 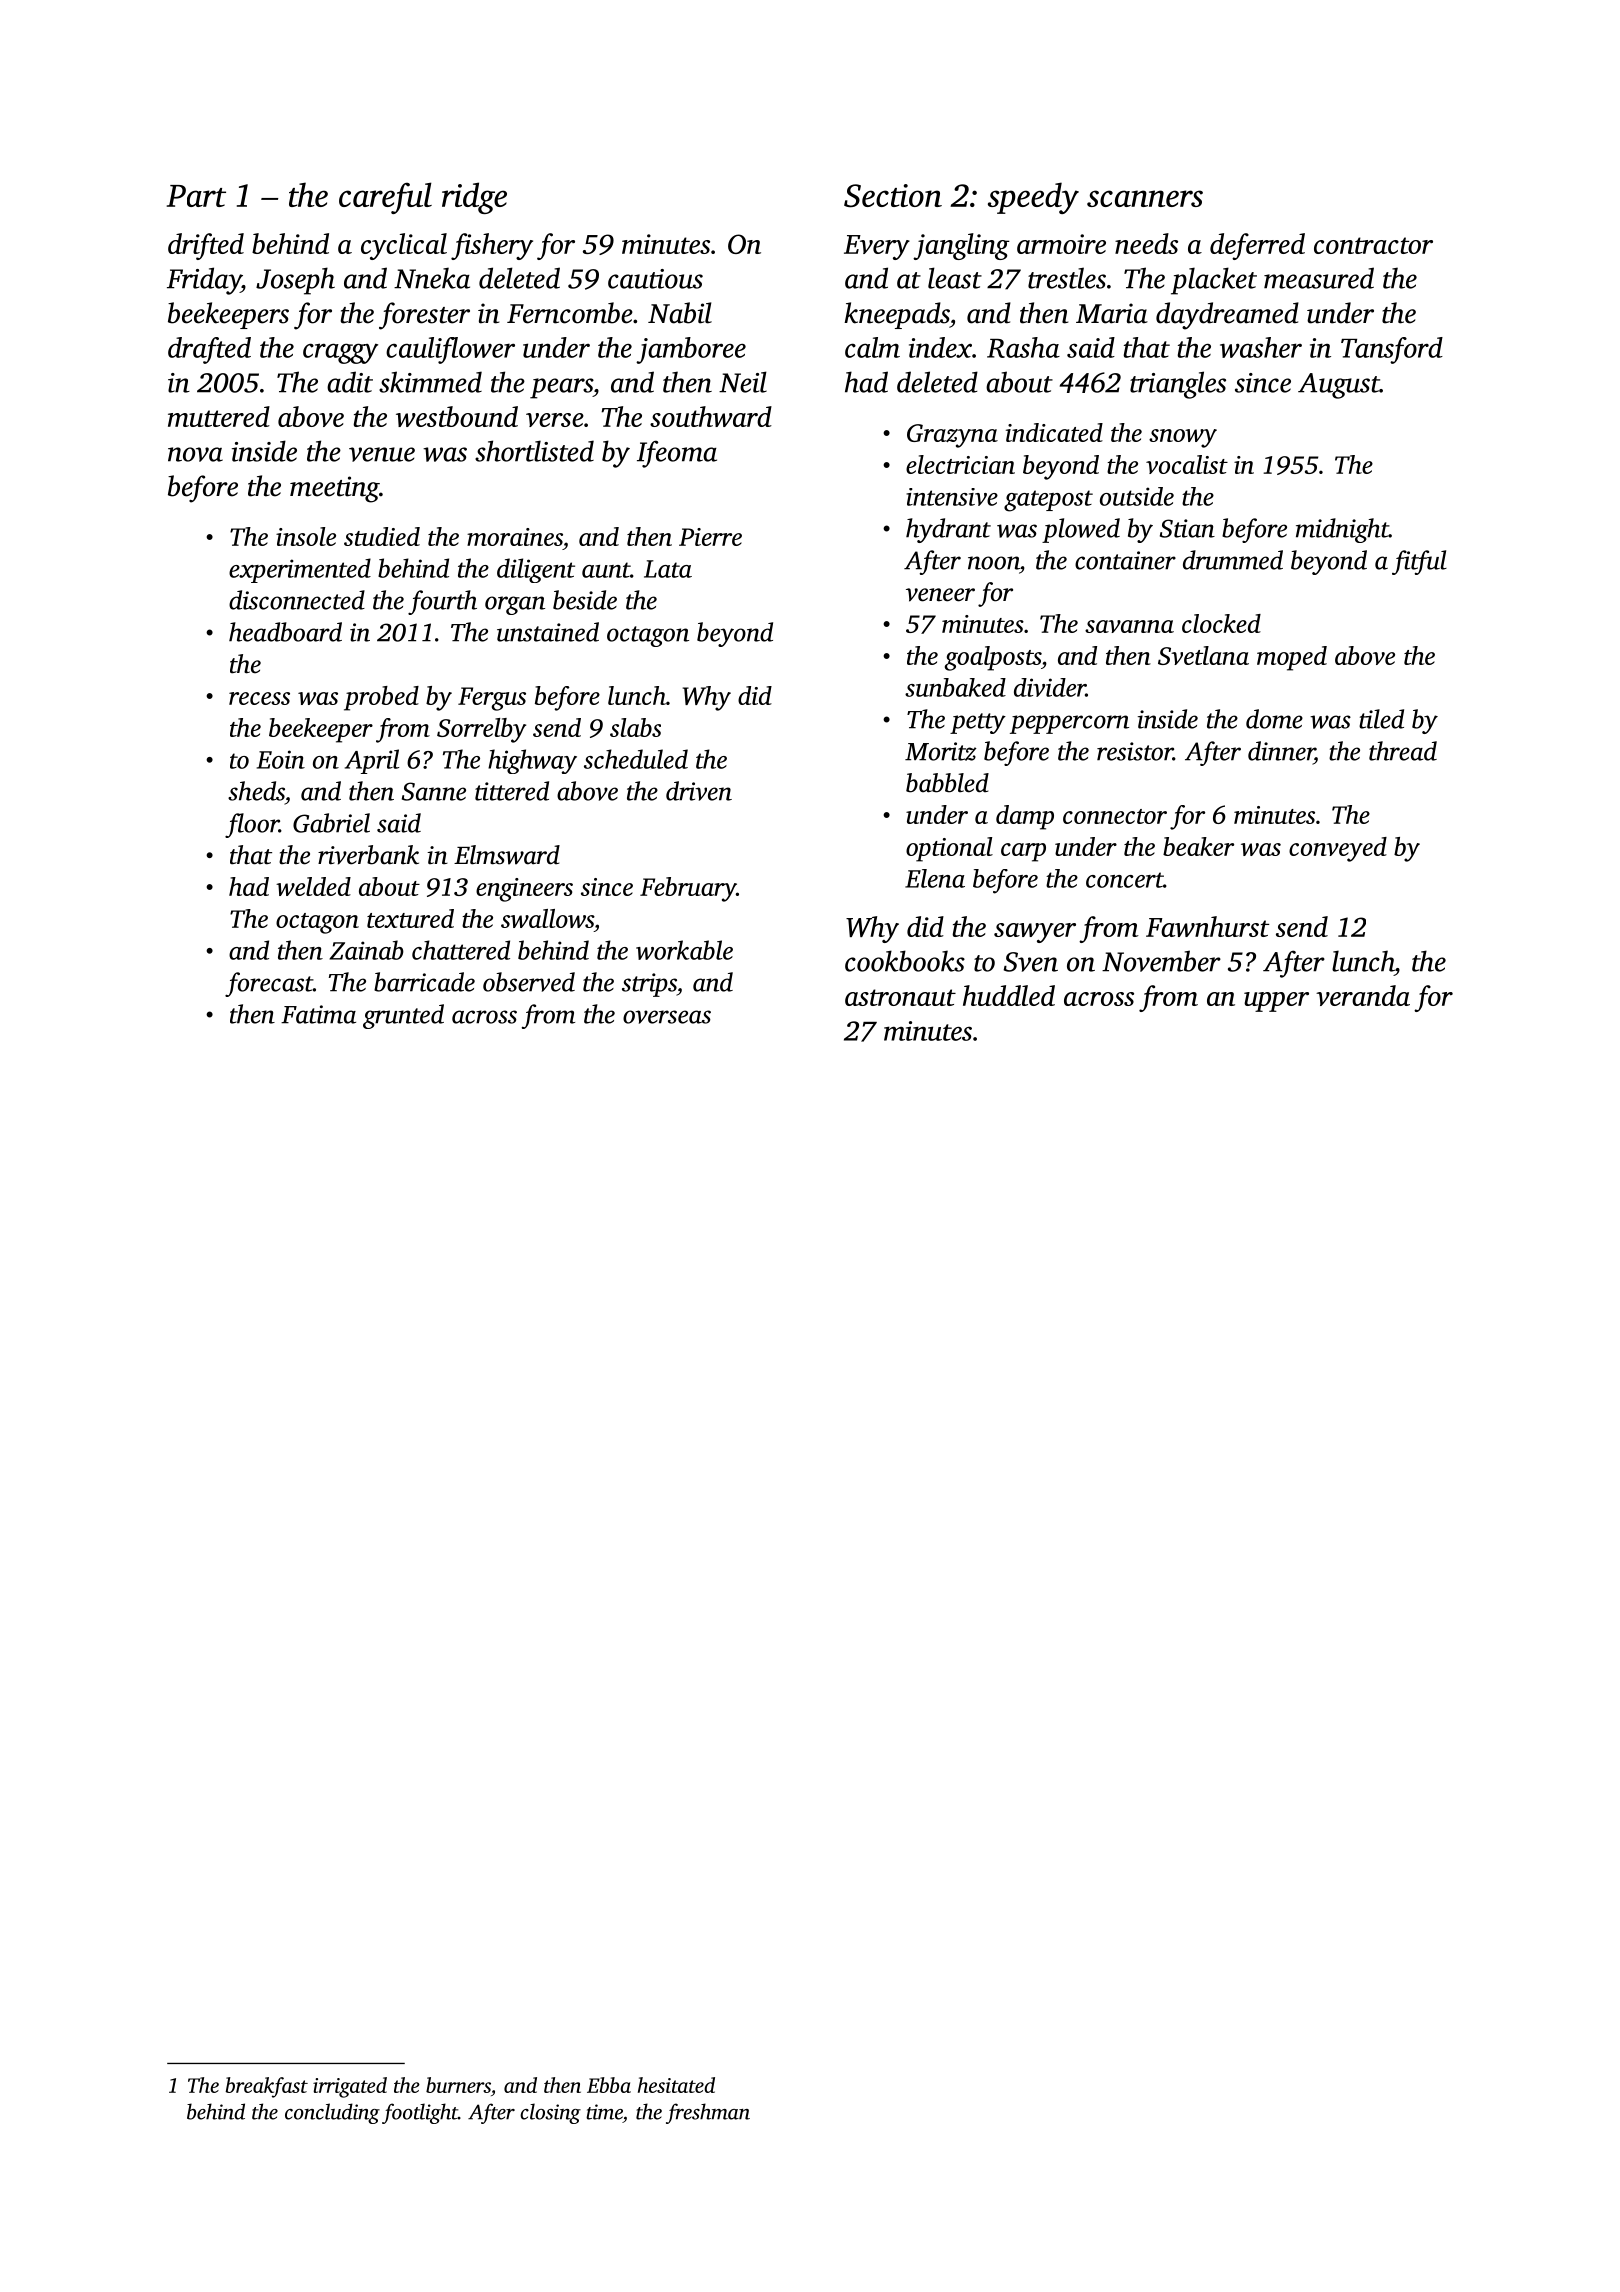 I want to click on Section, so click(x=893, y=196).
